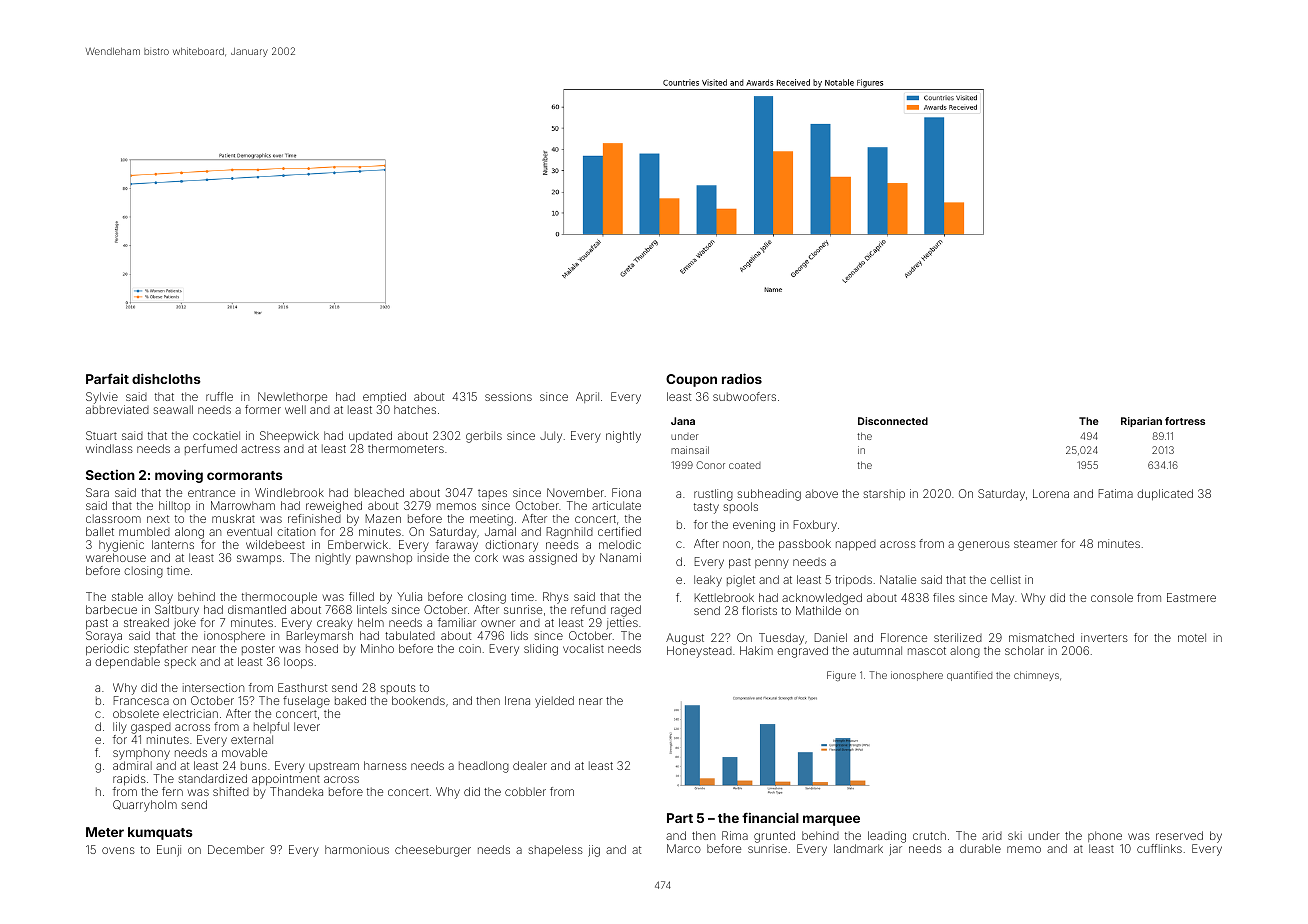 Image resolution: width=1308 pixels, height=924 pixels. What do you see at coordinates (141, 754) in the screenshot?
I see `symphony` at bounding box center [141, 754].
